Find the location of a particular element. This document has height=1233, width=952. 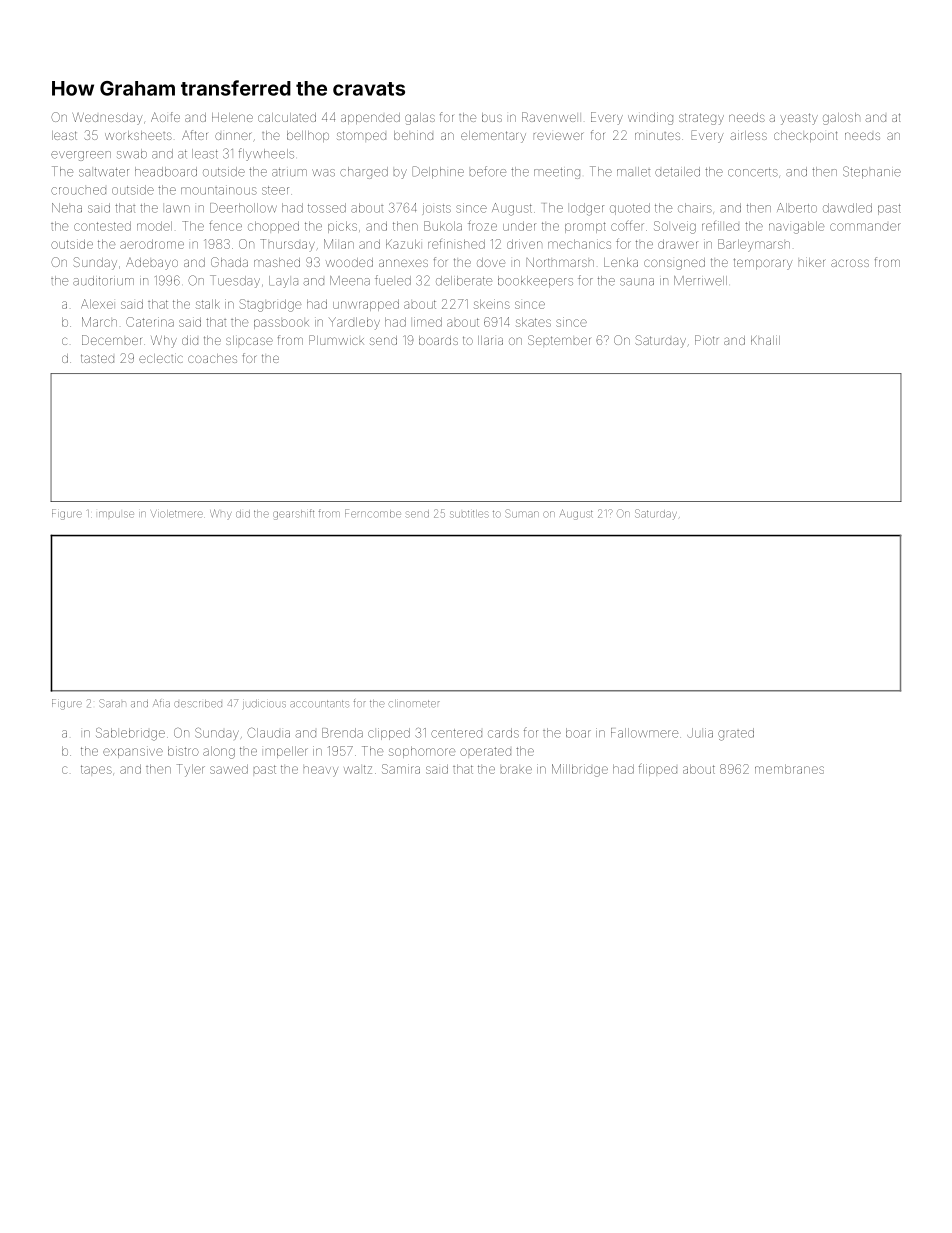

coaches is located at coordinates (212, 358).
